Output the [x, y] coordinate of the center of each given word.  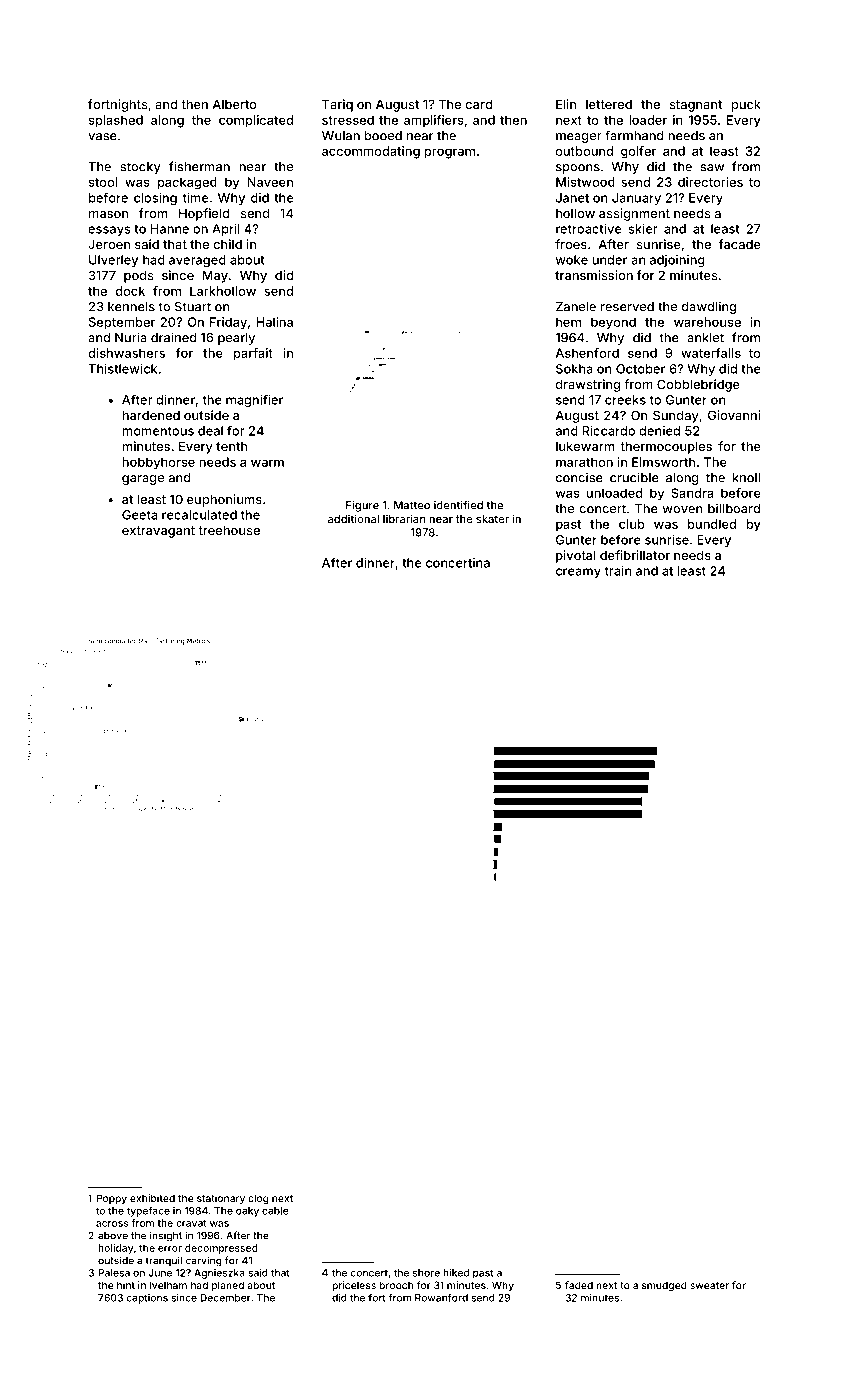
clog [258, 1199]
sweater [709, 1285]
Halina [274, 322]
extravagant [158, 532]
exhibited [152, 1198]
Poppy [112, 1199]
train [618, 571]
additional [353, 518]
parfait [253, 354]
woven [683, 510]
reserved [627, 307]
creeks [625, 400]
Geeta [139, 515]
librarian [404, 518]
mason [108, 214]
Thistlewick [122, 369]
